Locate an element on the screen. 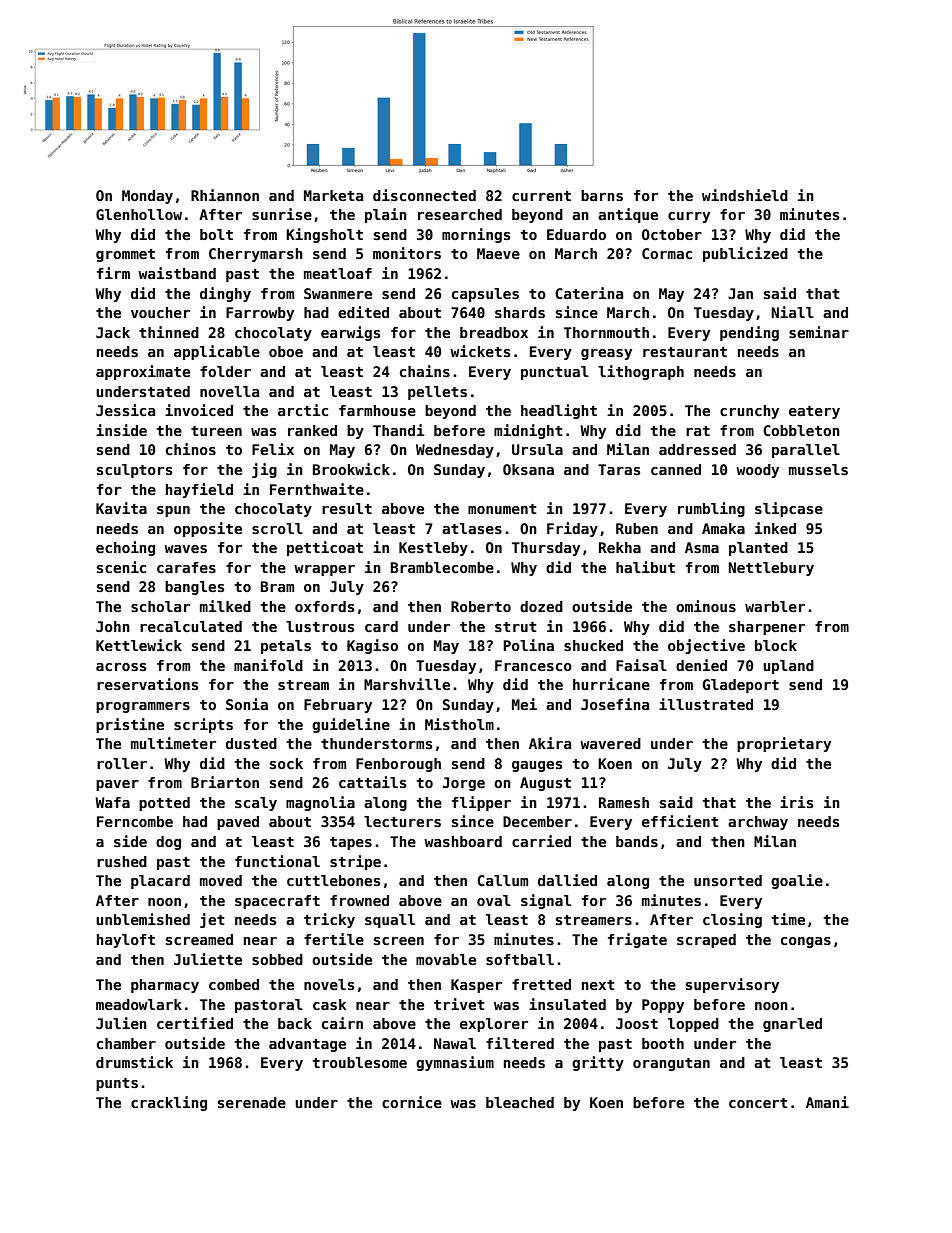 Image resolution: width=952 pixels, height=1233 pixels. gnarled is located at coordinates (792, 1025).
